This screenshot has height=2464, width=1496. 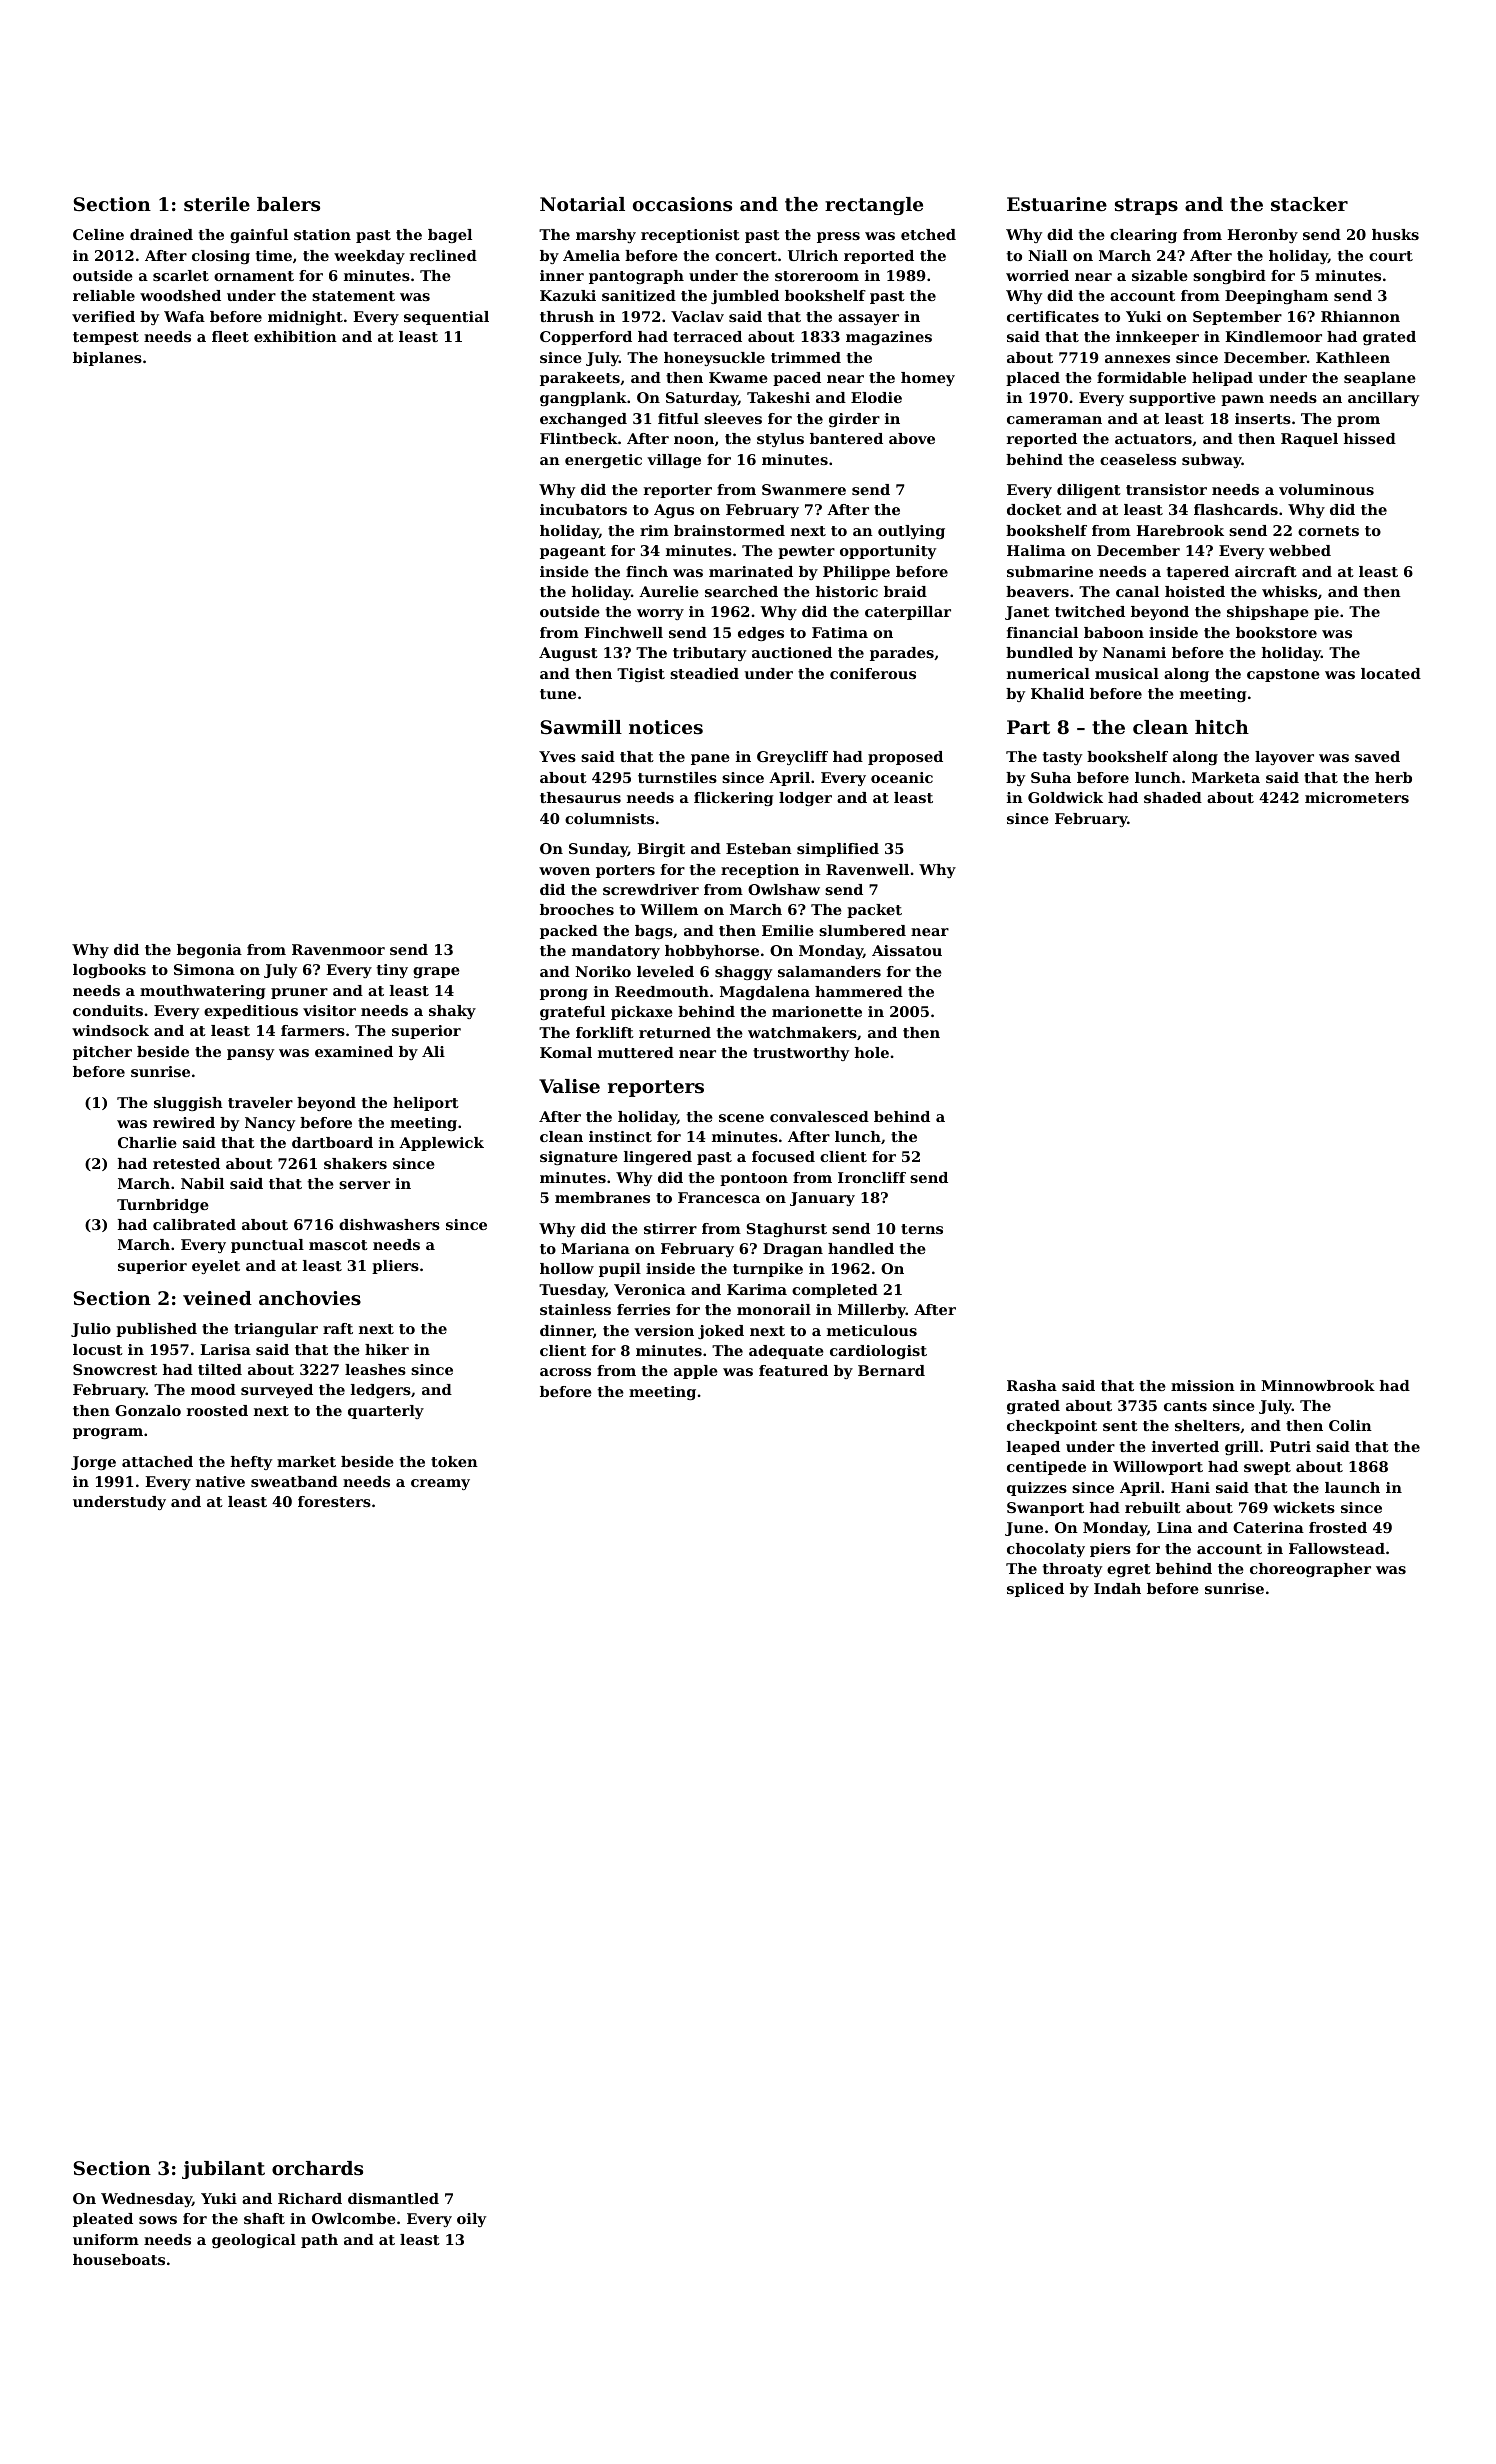 I want to click on houseboats, so click(x=119, y=2259).
